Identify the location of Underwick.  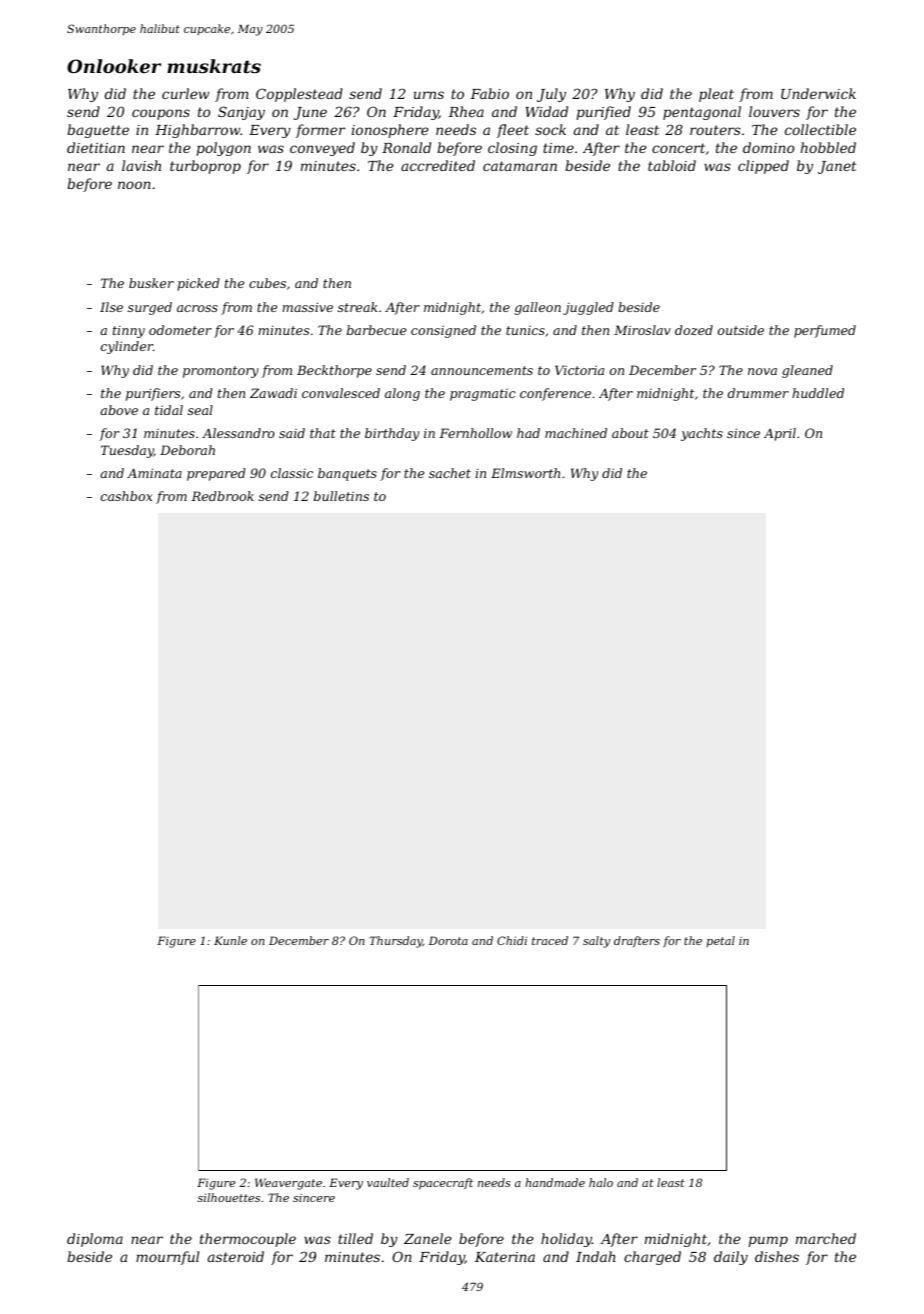
(818, 93).
